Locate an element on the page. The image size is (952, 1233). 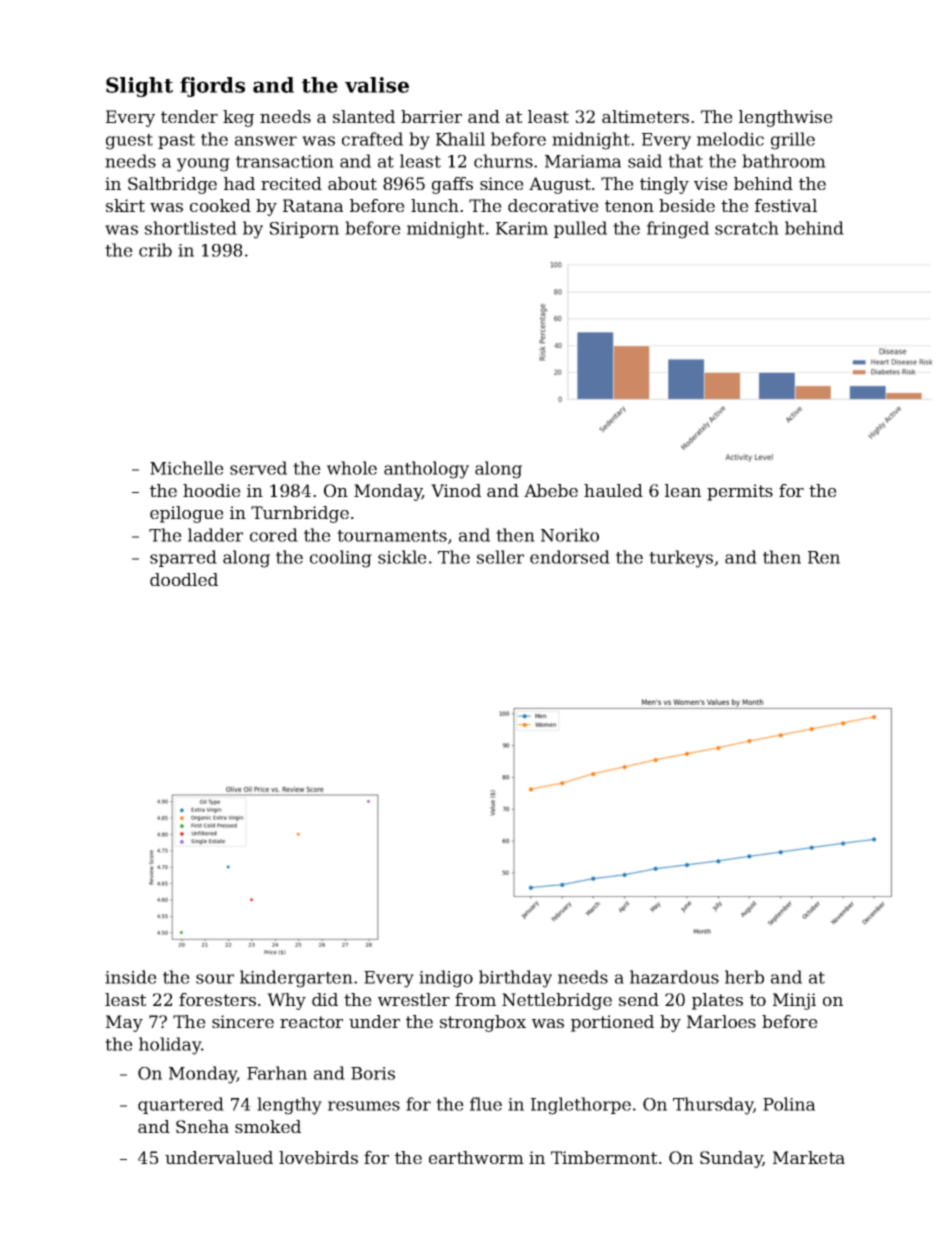
Timbermont is located at coordinates (604, 1157).
